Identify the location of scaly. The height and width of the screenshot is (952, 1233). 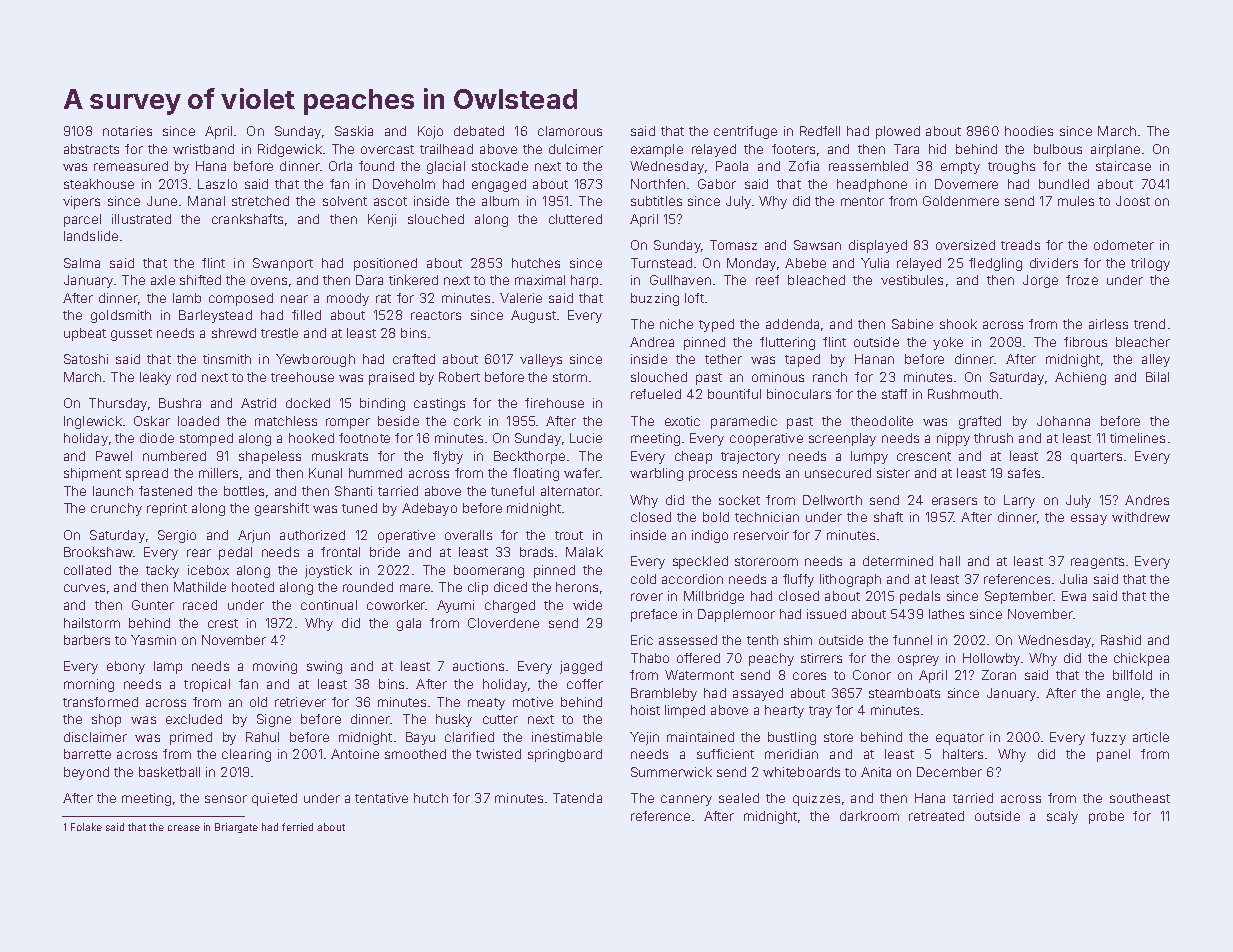
(1062, 817).
